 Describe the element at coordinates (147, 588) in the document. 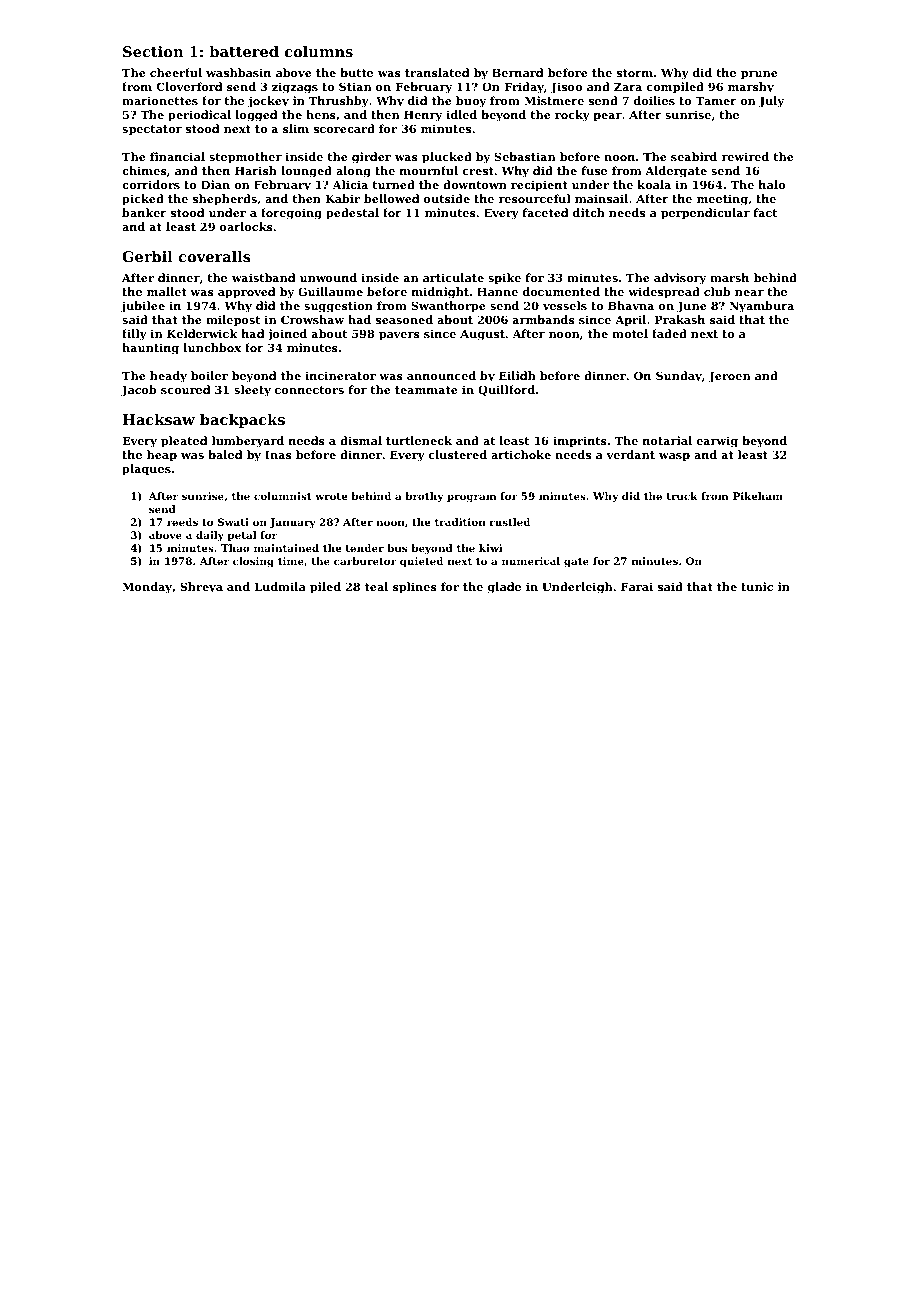

I see `Monday` at that location.
